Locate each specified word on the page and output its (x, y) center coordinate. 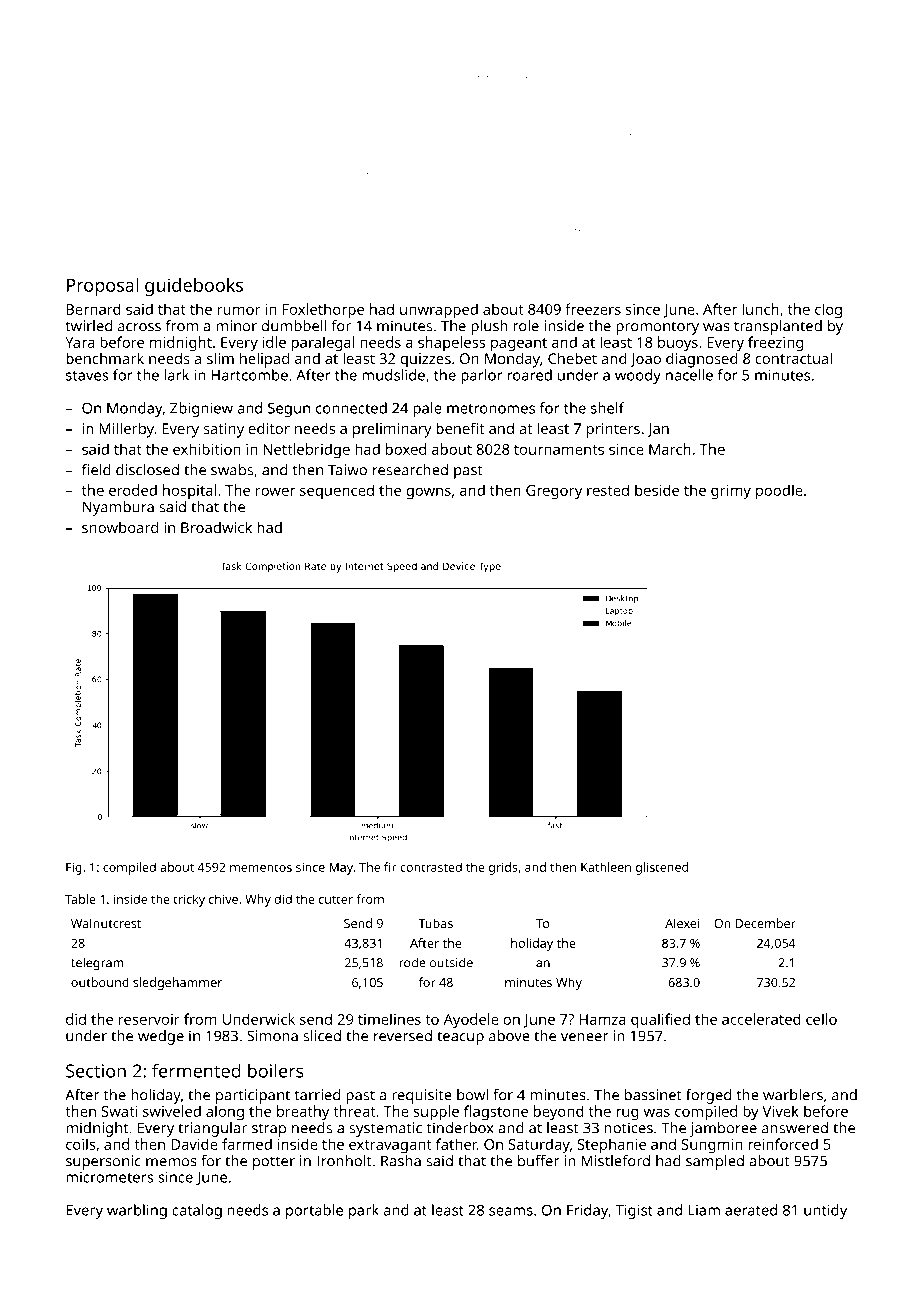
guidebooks (194, 287)
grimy (731, 492)
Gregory (554, 492)
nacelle (689, 375)
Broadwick (216, 527)
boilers (276, 1070)
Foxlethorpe (323, 311)
